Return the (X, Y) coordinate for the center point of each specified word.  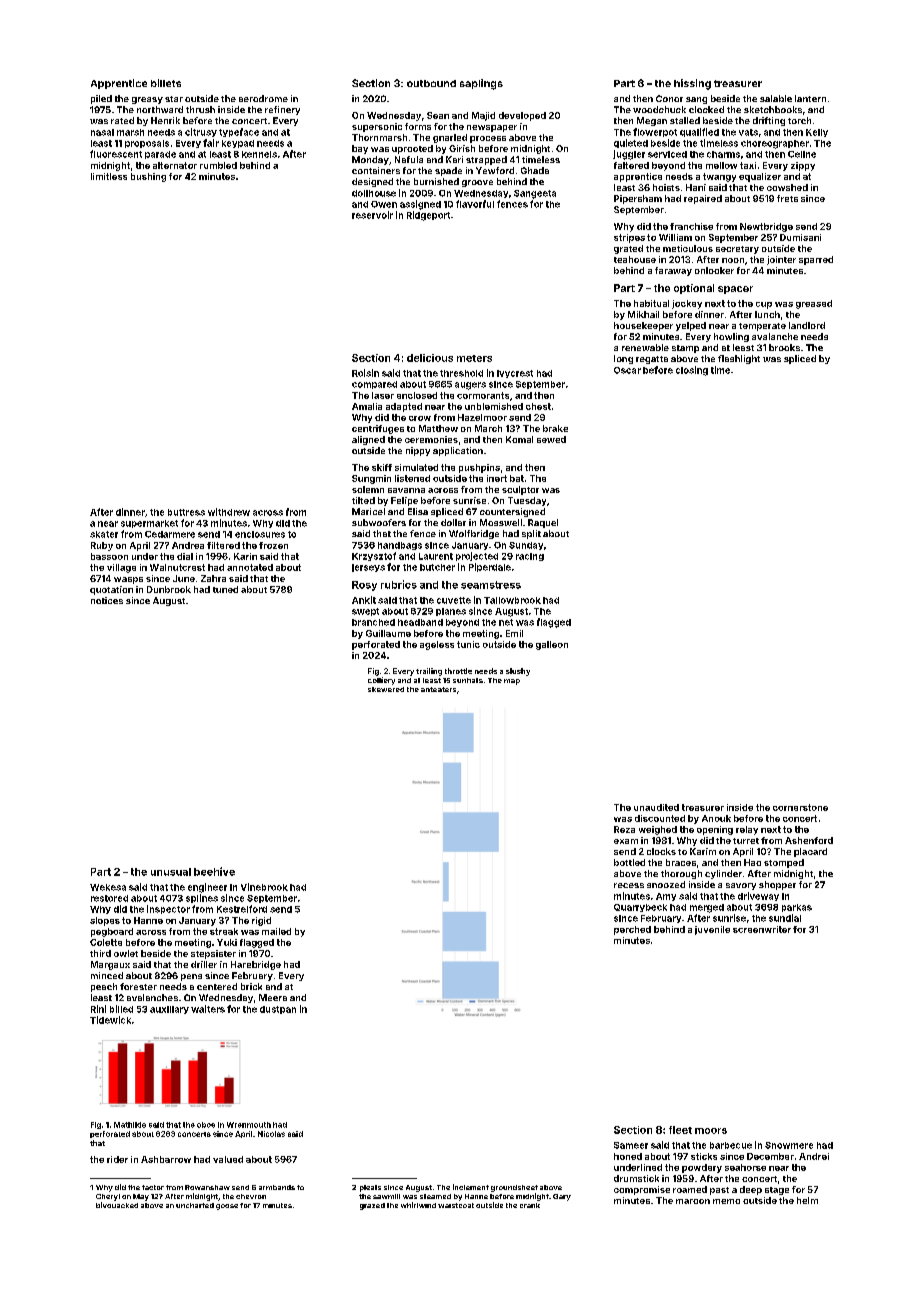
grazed (372, 1206)
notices (107, 600)
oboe (206, 1125)
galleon (552, 645)
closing (692, 371)
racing (530, 557)
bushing (148, 177)
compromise (642, 1190)
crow (420, 418)
